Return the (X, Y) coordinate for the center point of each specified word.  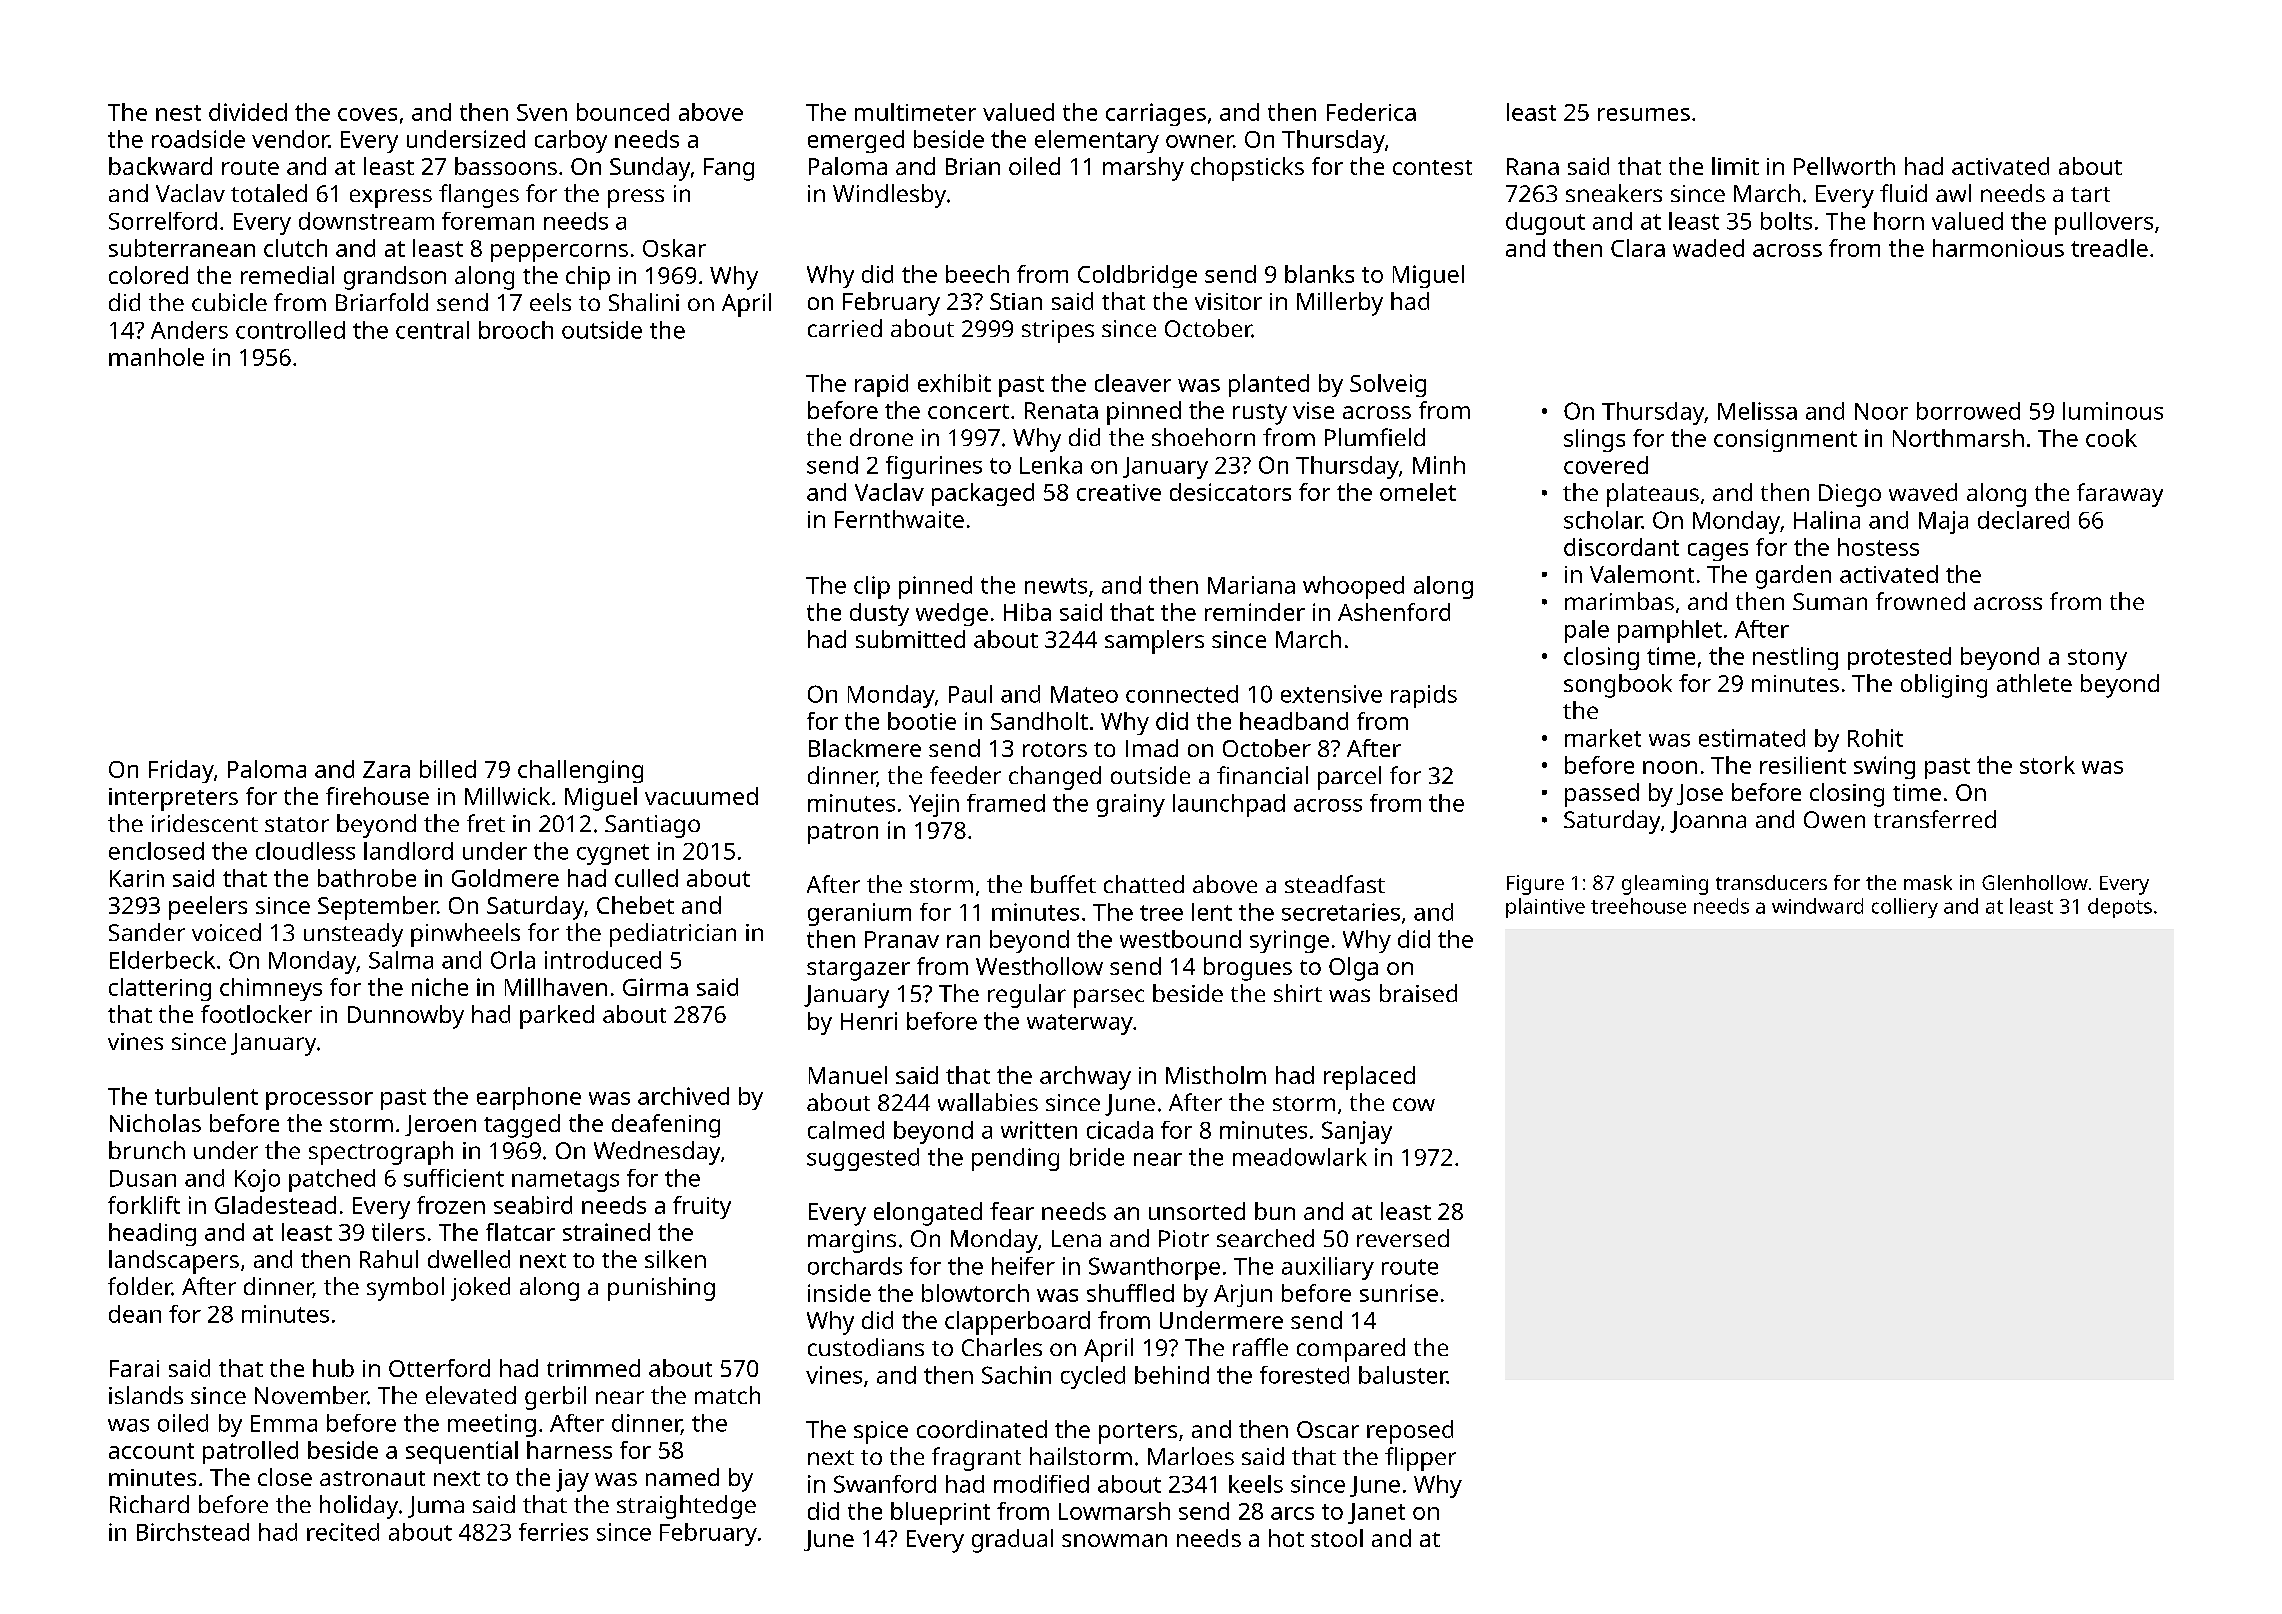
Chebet (635, 905)
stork (2047, 765)
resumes (1644, 114)
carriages (1156, 114)
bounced (623, 112)
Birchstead (193, 1532)
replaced (1369, 1078)
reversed (1403, 1238)
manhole (156, 357)
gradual (1012, 1541)
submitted (910, 639)
